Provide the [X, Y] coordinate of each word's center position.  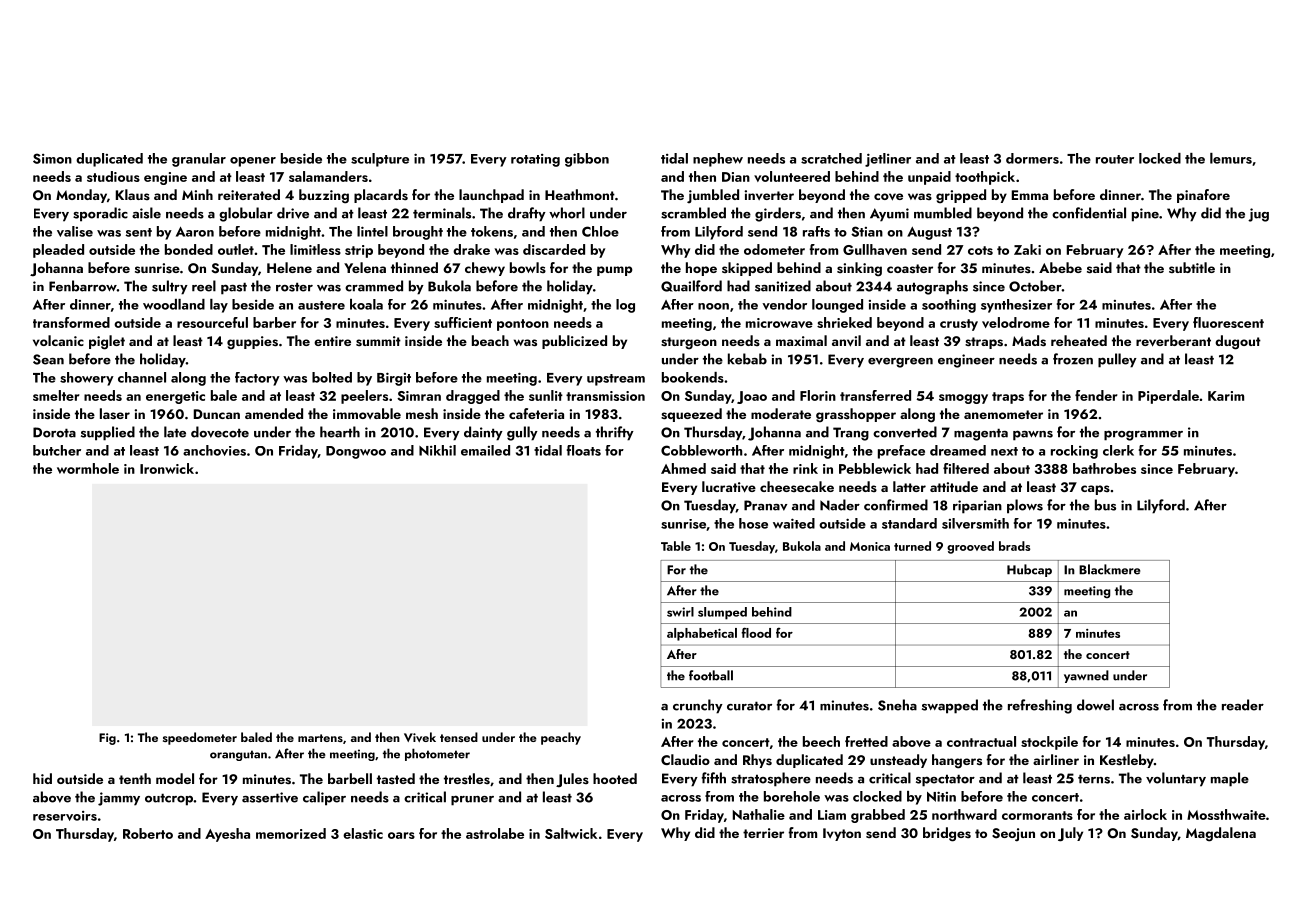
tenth [135, 778]
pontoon [523, 325]
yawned [1086, 676]
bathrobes [1104, 468]
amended [274, 413]
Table [676, 546]
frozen [1073, 359]
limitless [315, 249]
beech [821, 741]
